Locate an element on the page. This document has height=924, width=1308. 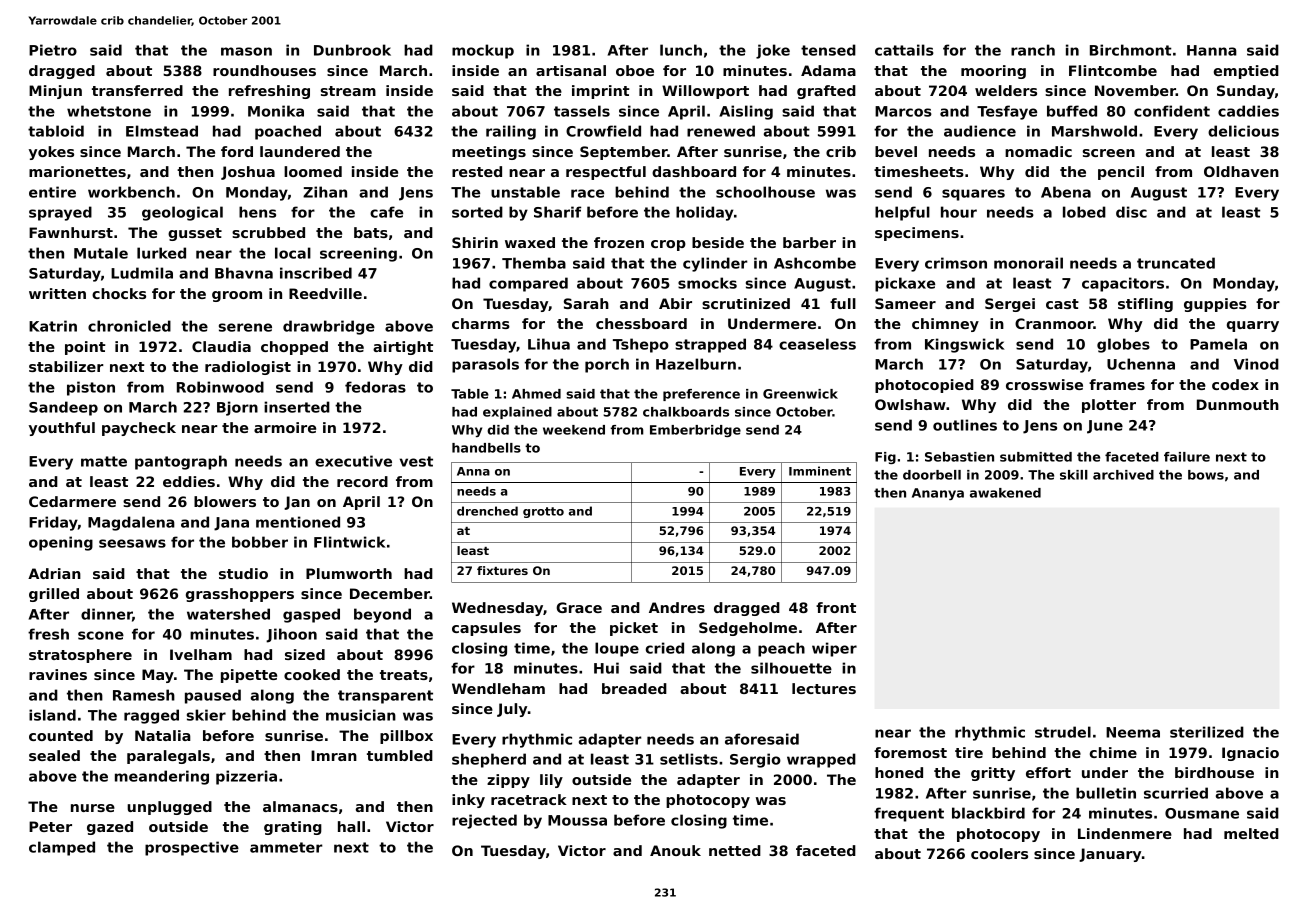
front is located at coordinates (836, 607).
